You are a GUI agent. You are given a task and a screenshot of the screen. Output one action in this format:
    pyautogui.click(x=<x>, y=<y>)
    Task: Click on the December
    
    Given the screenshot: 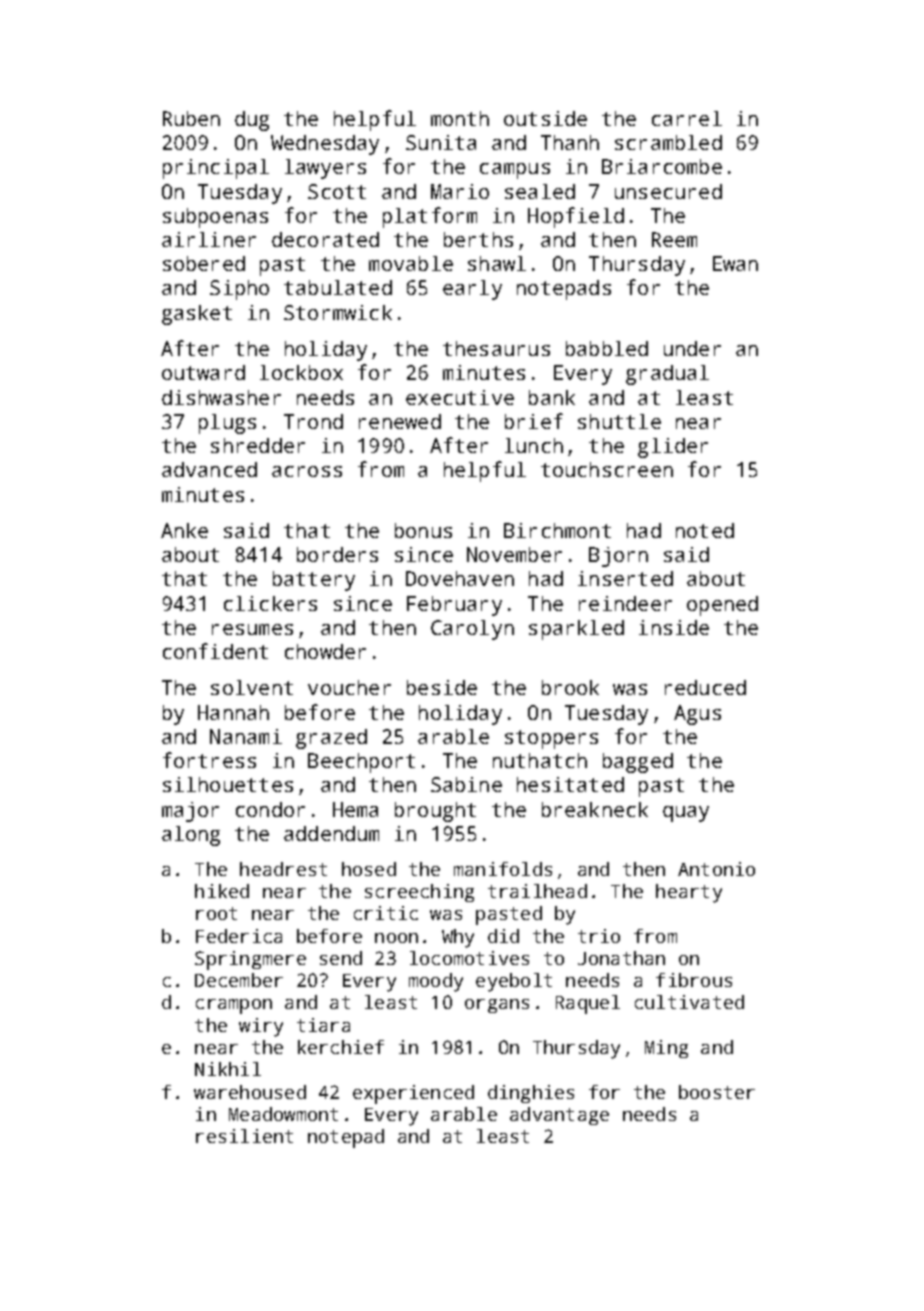 What is the action you would take?
    pyautogui.click(x=239, y=980)
